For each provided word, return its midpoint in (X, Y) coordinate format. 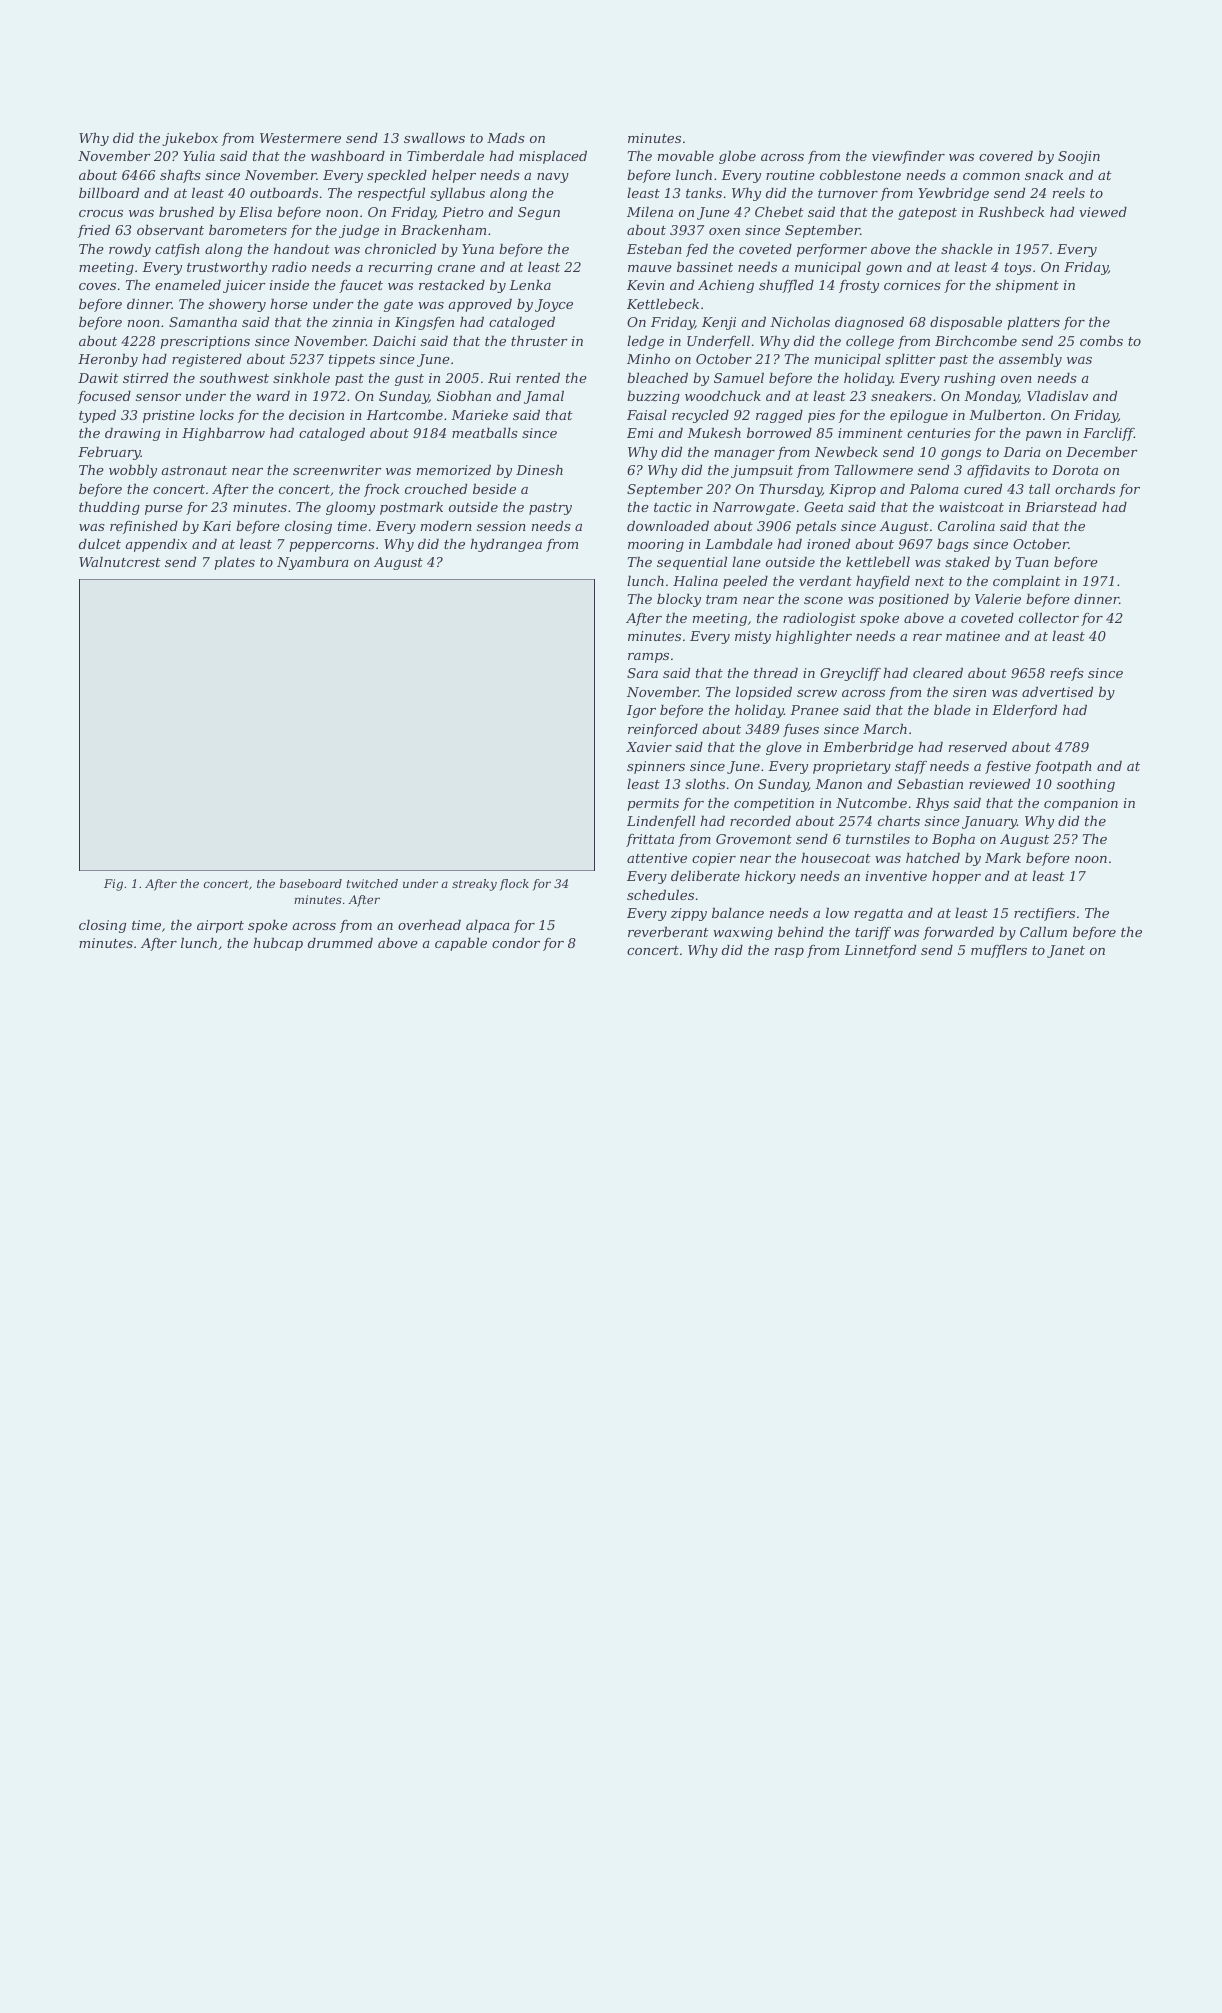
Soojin (1079, 157)
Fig (113, 885)
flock (514, 885)
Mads (506, 138)
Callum (1043, 932)
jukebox (190, 139)
